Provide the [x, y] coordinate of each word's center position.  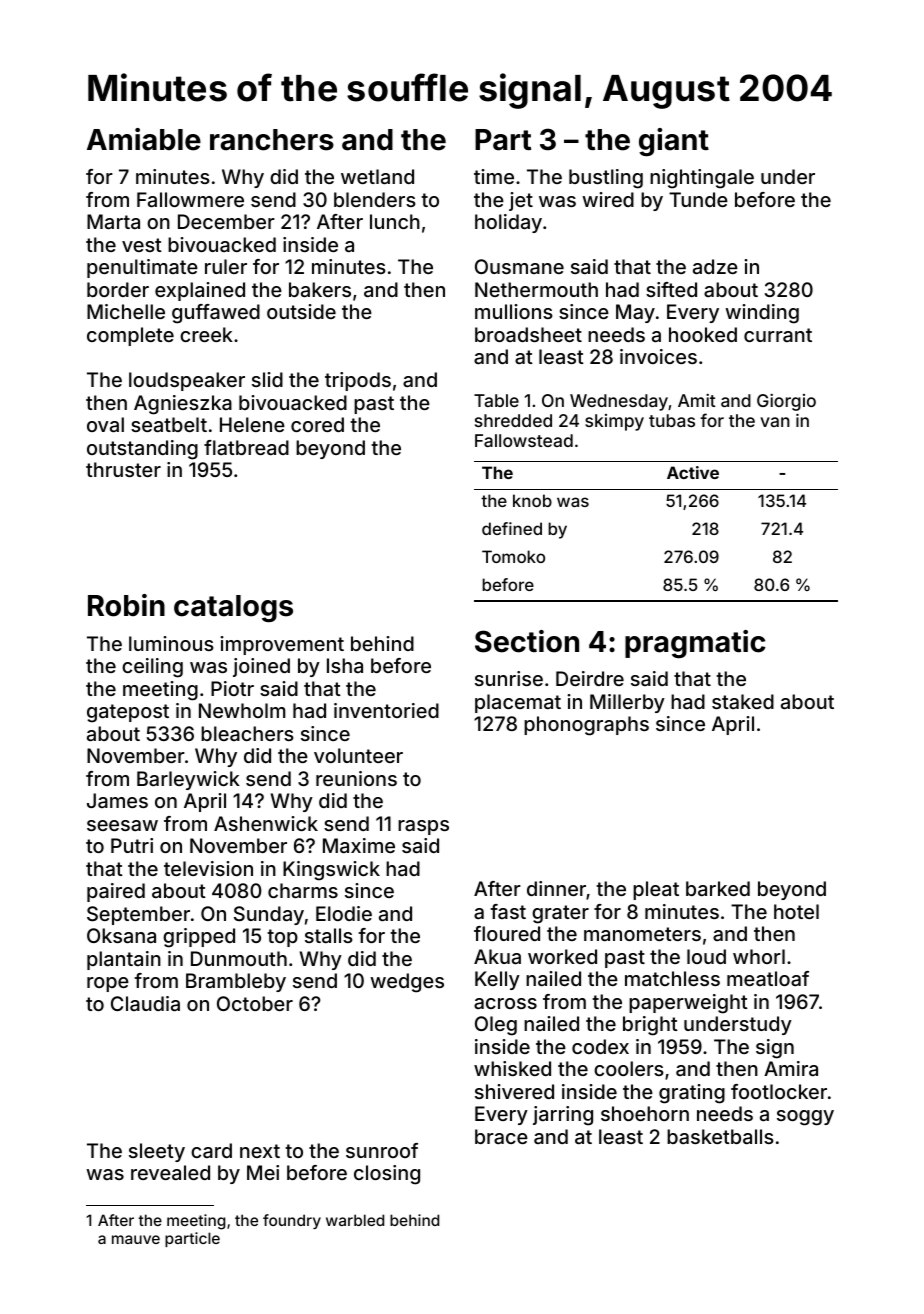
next [260, 1151]
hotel [796, 911]
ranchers [272, 140]
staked [743, 701]
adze [715, 266]
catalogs [233, 608]
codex [600, 1046]
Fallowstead [524, 440]
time [494, 176]
